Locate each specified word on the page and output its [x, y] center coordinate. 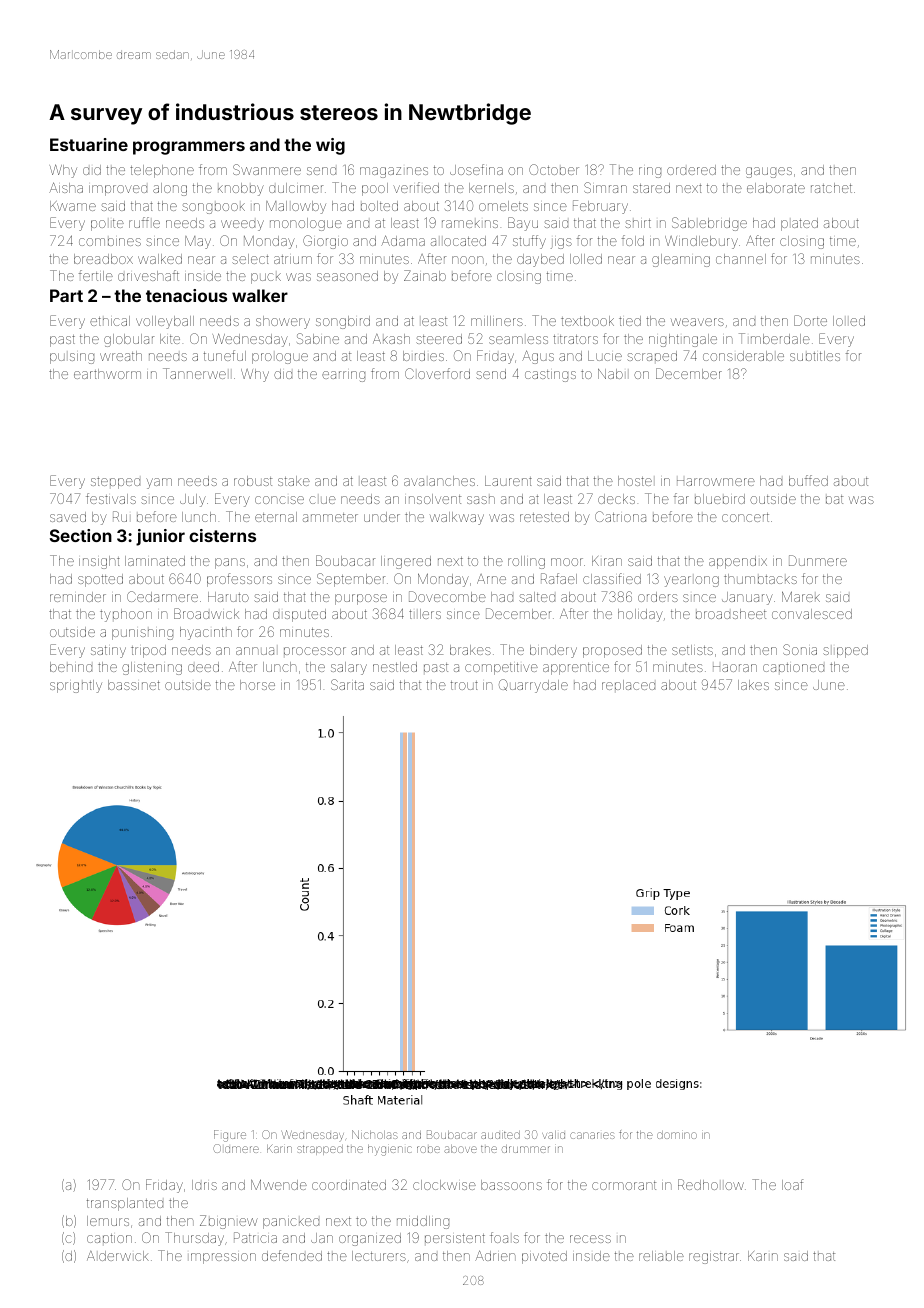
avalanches [439, 481]
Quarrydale [533, 686]
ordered [691, 170]
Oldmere [236, 1148]
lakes [753, 685]
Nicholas [375, 1134]
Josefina [476, 169]
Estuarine [89, 144]
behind [71, 667]
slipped [845, 651]
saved [68, 517]
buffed [808, 480]
